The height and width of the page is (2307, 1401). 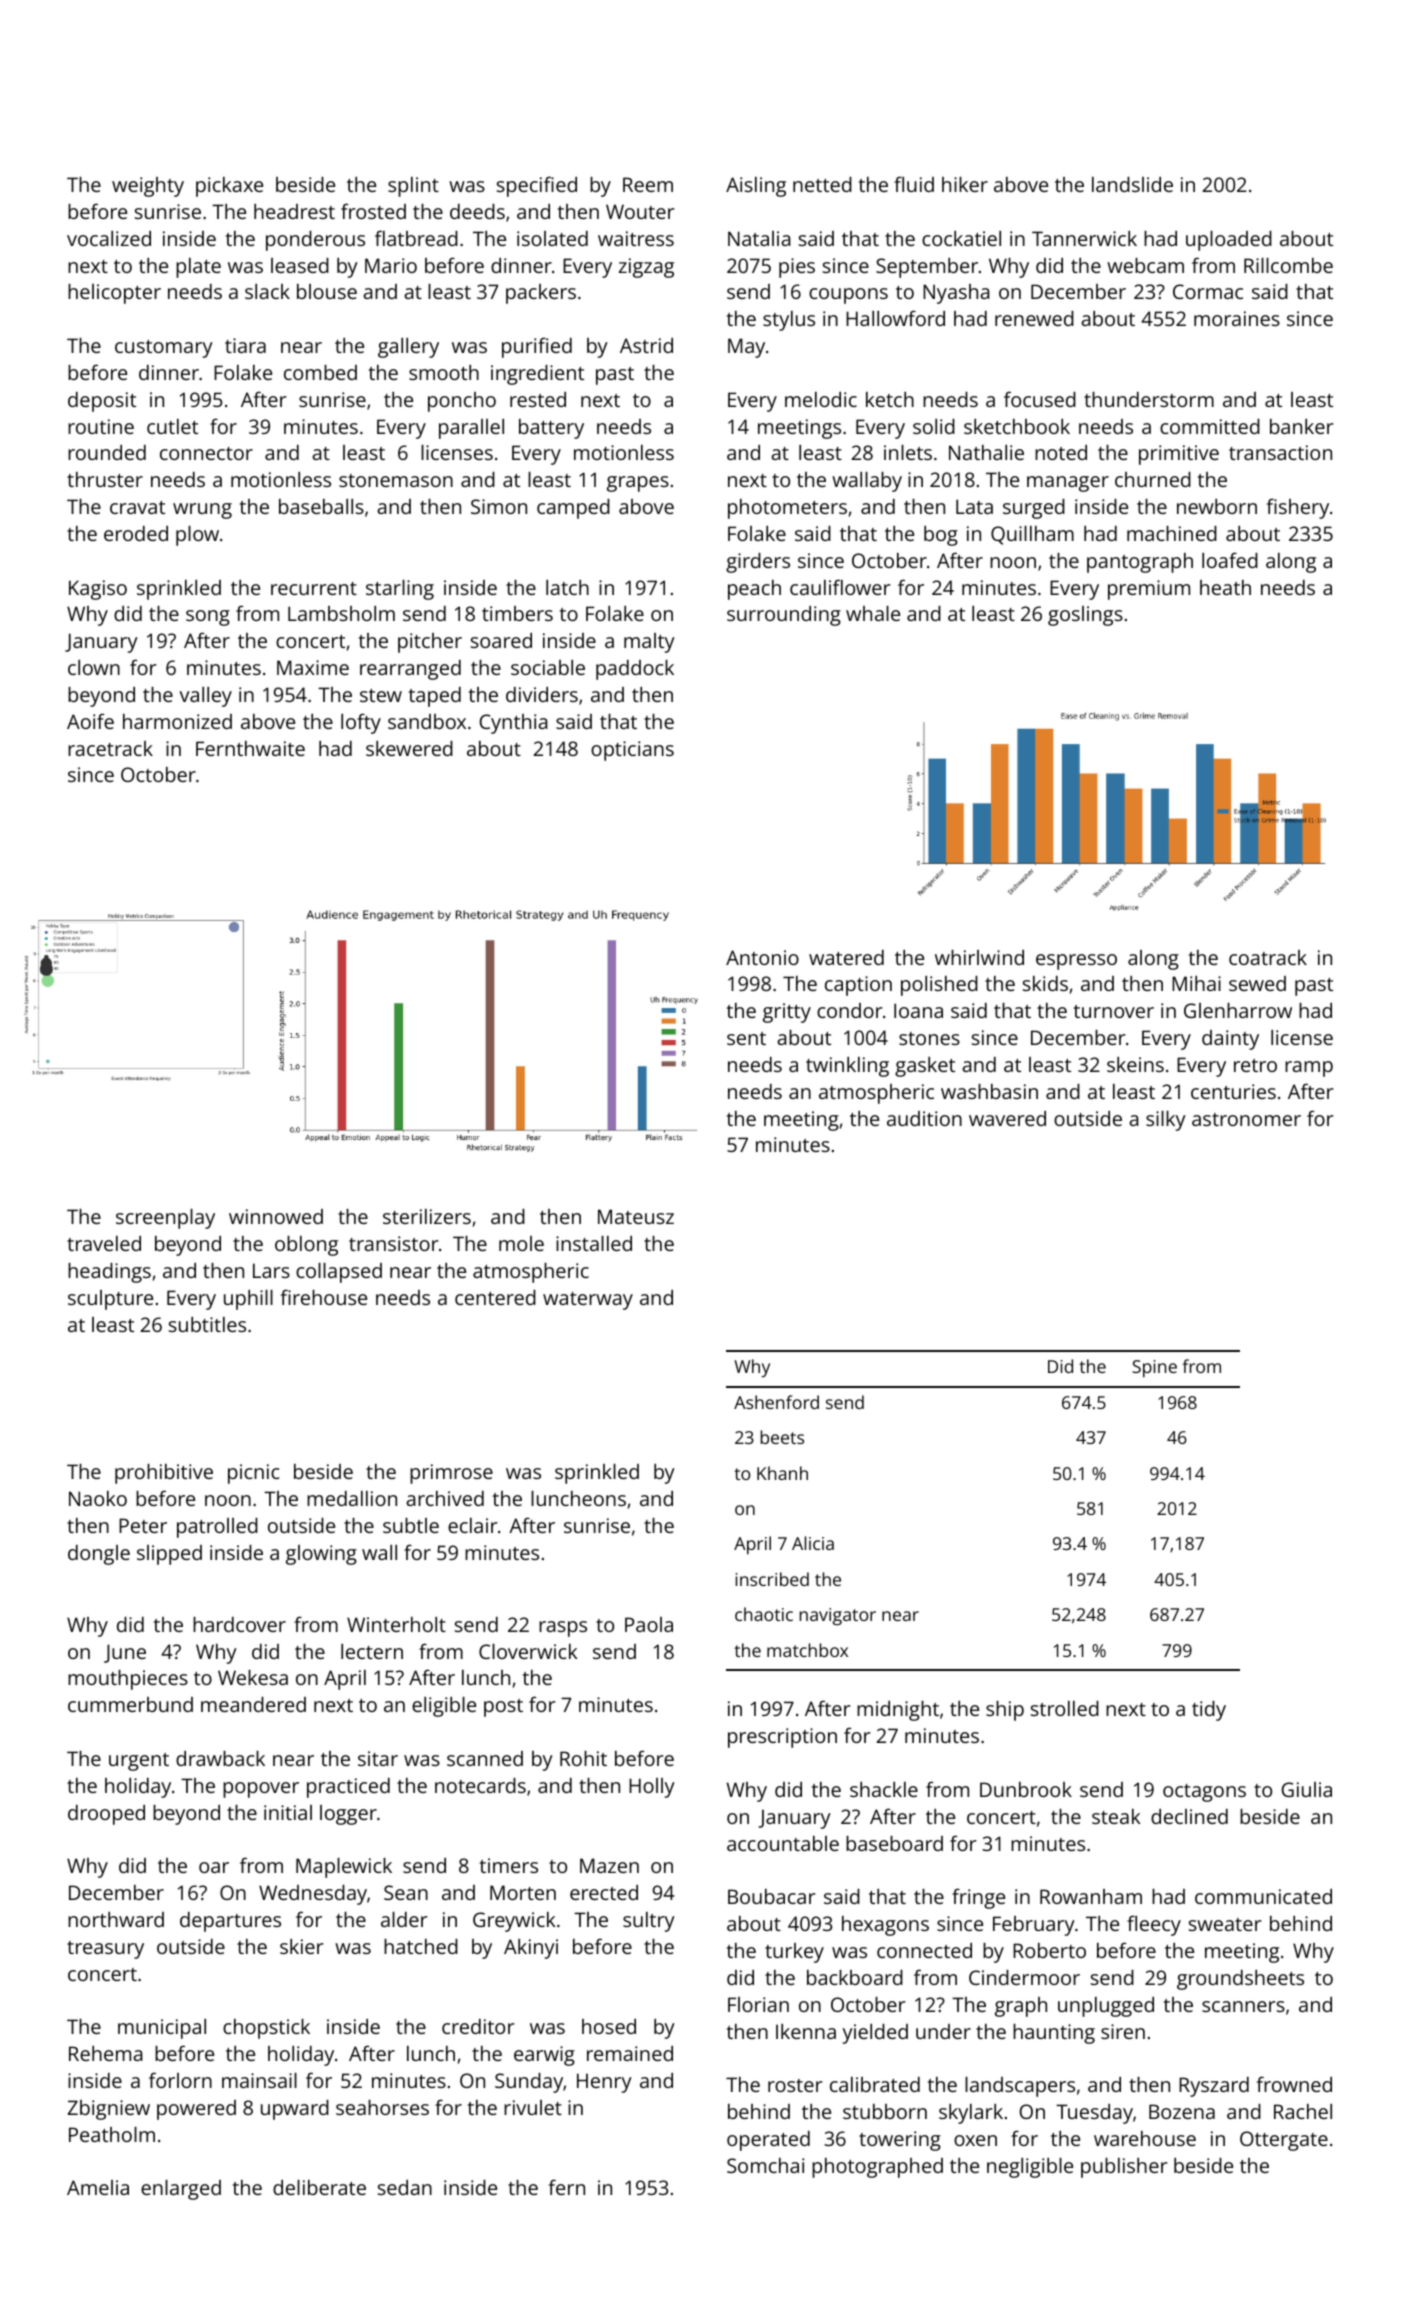 I want to click on headrest, so click(x=294, y=211).
